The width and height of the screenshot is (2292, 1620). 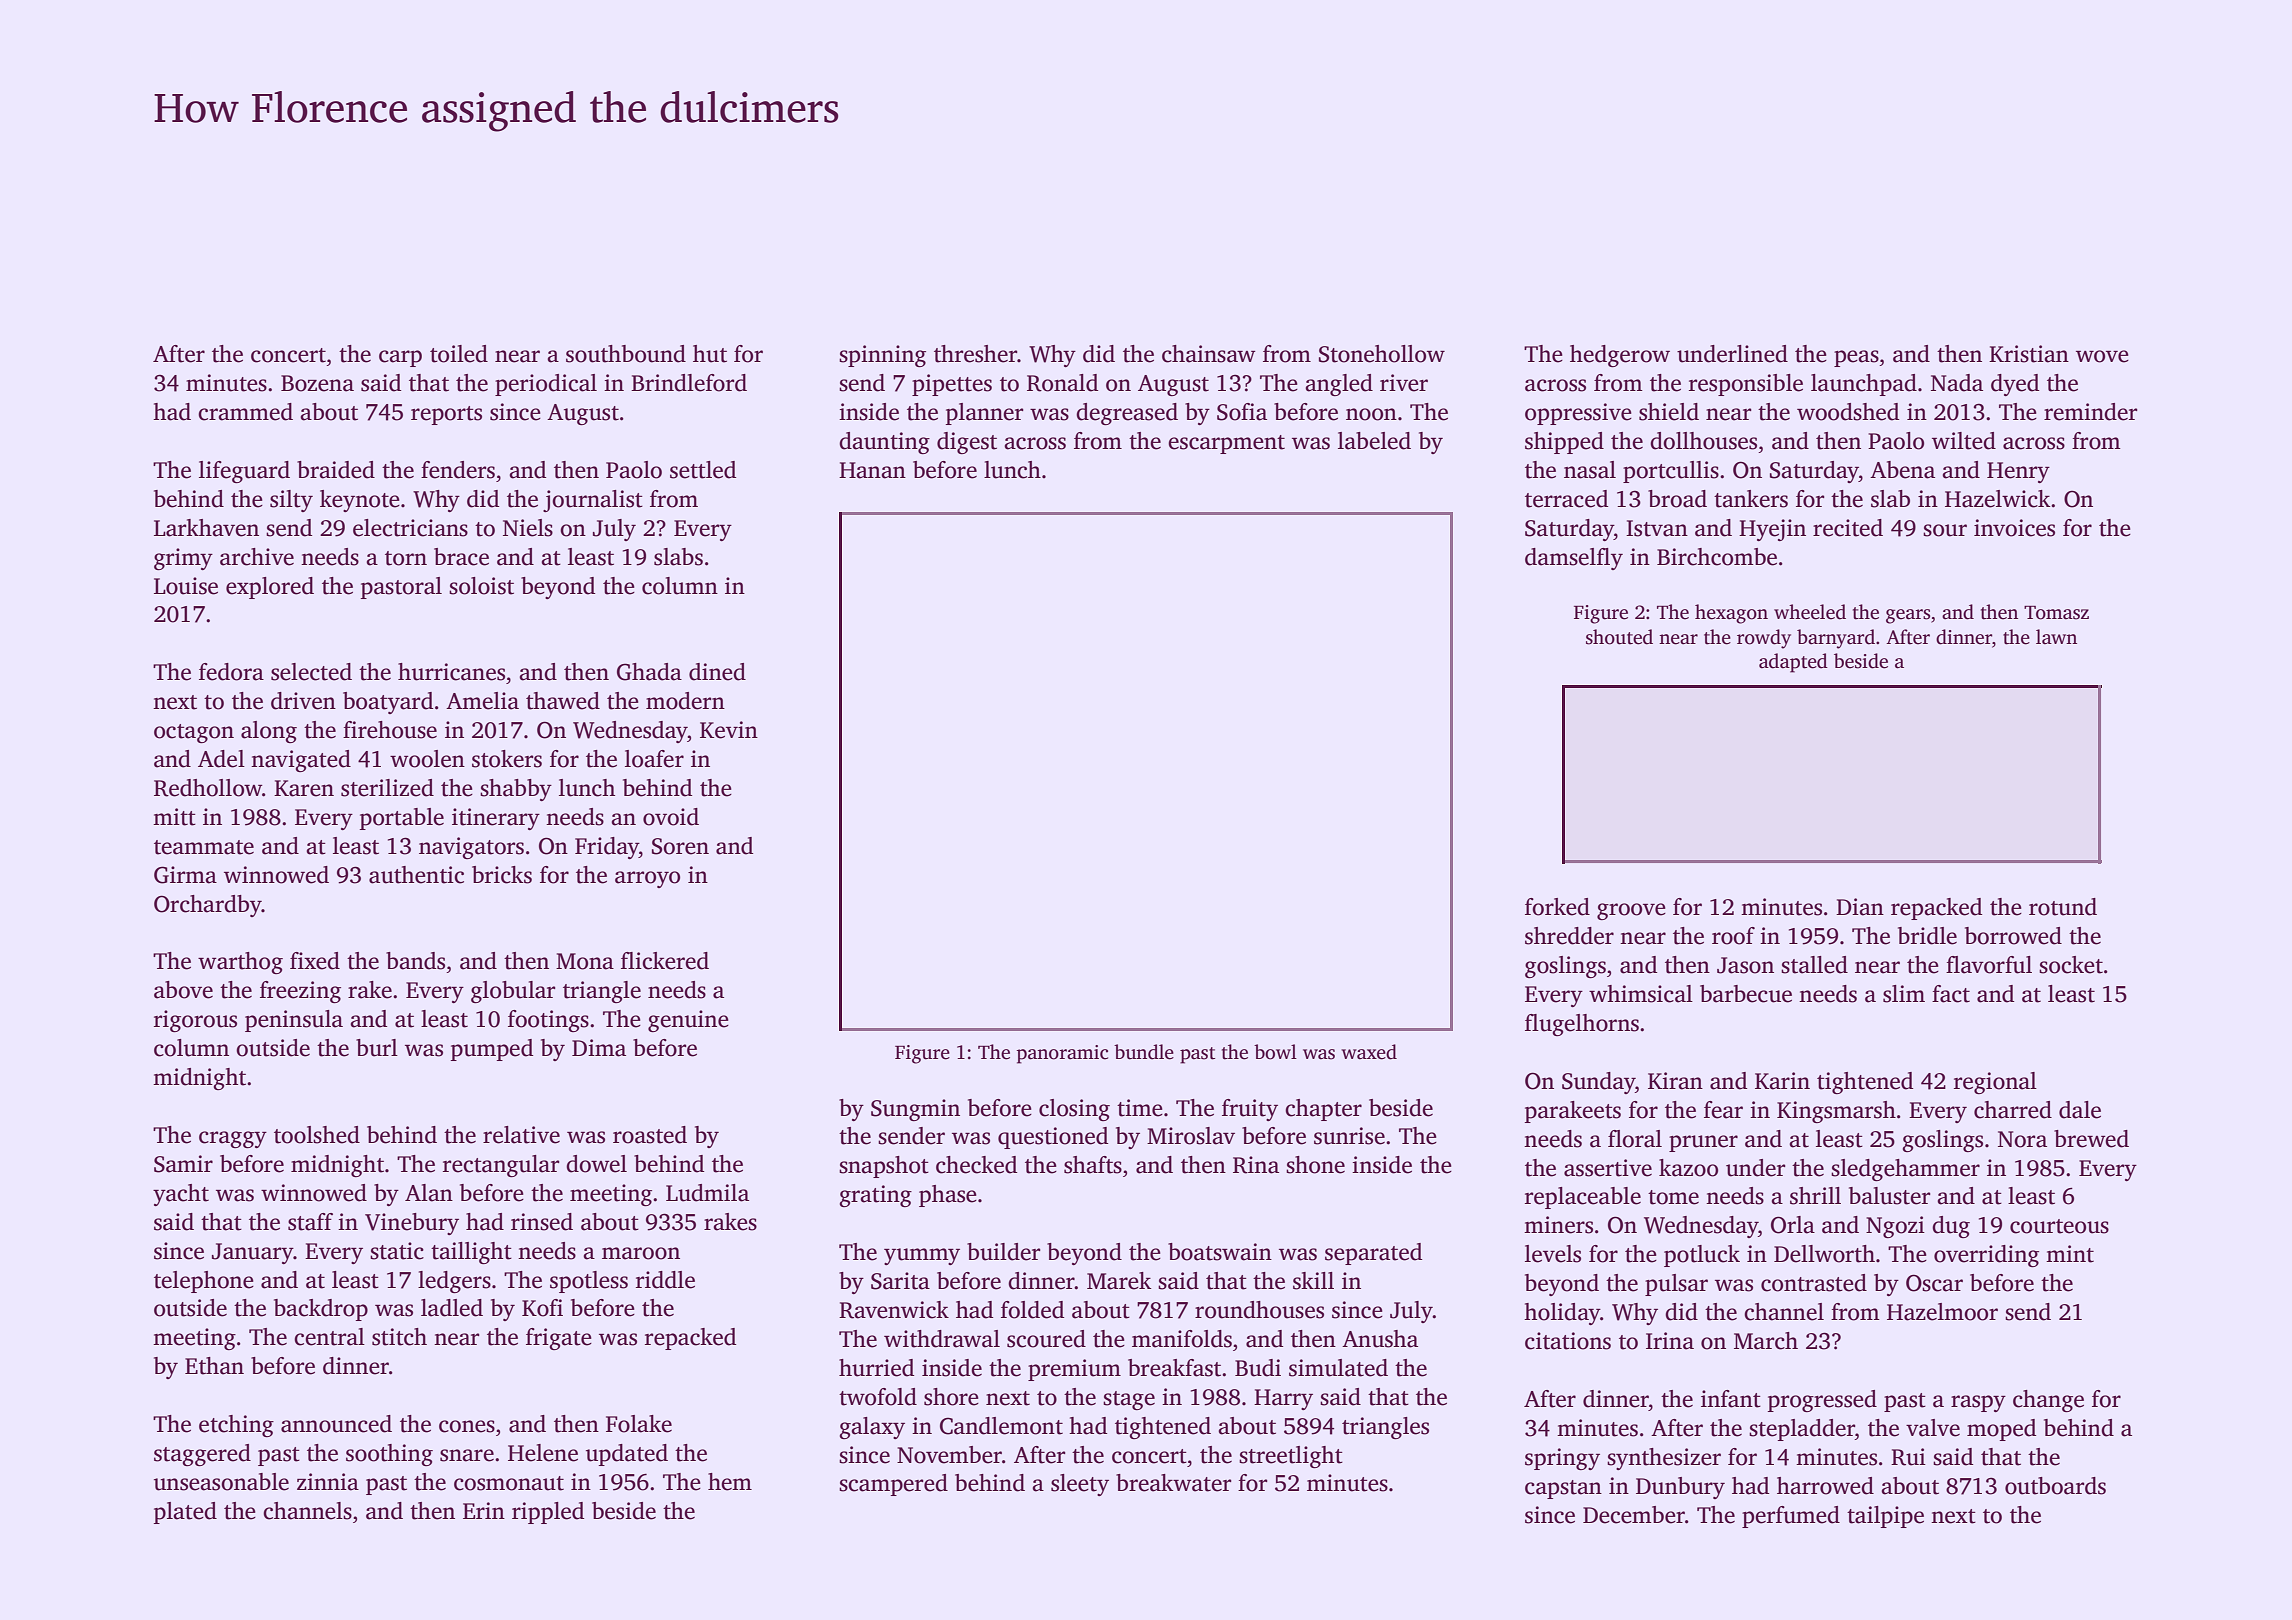 I want to click on etching, so click(x=236, y=1426).
